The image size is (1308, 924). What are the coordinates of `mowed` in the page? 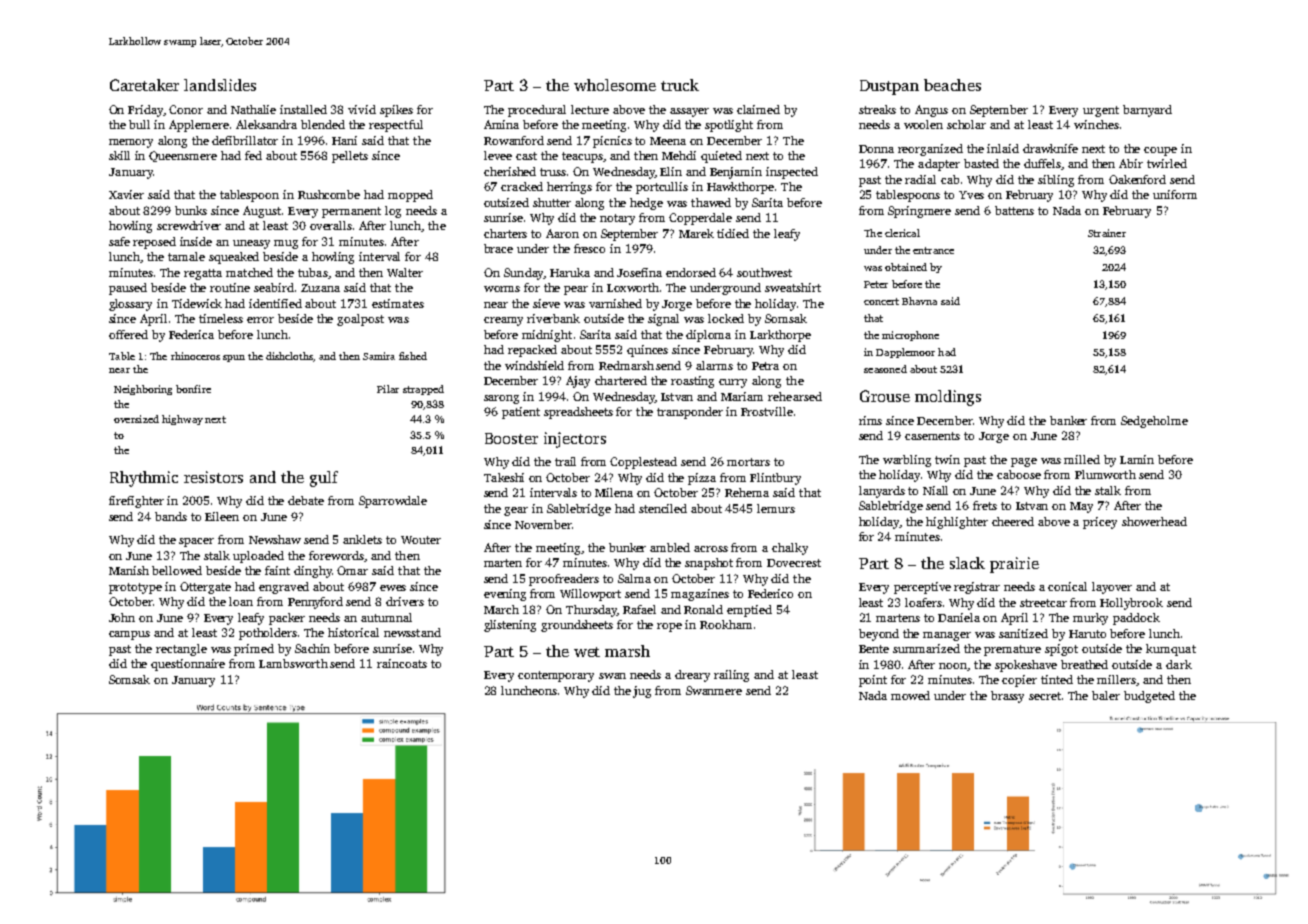 It's located at (910, 695).
